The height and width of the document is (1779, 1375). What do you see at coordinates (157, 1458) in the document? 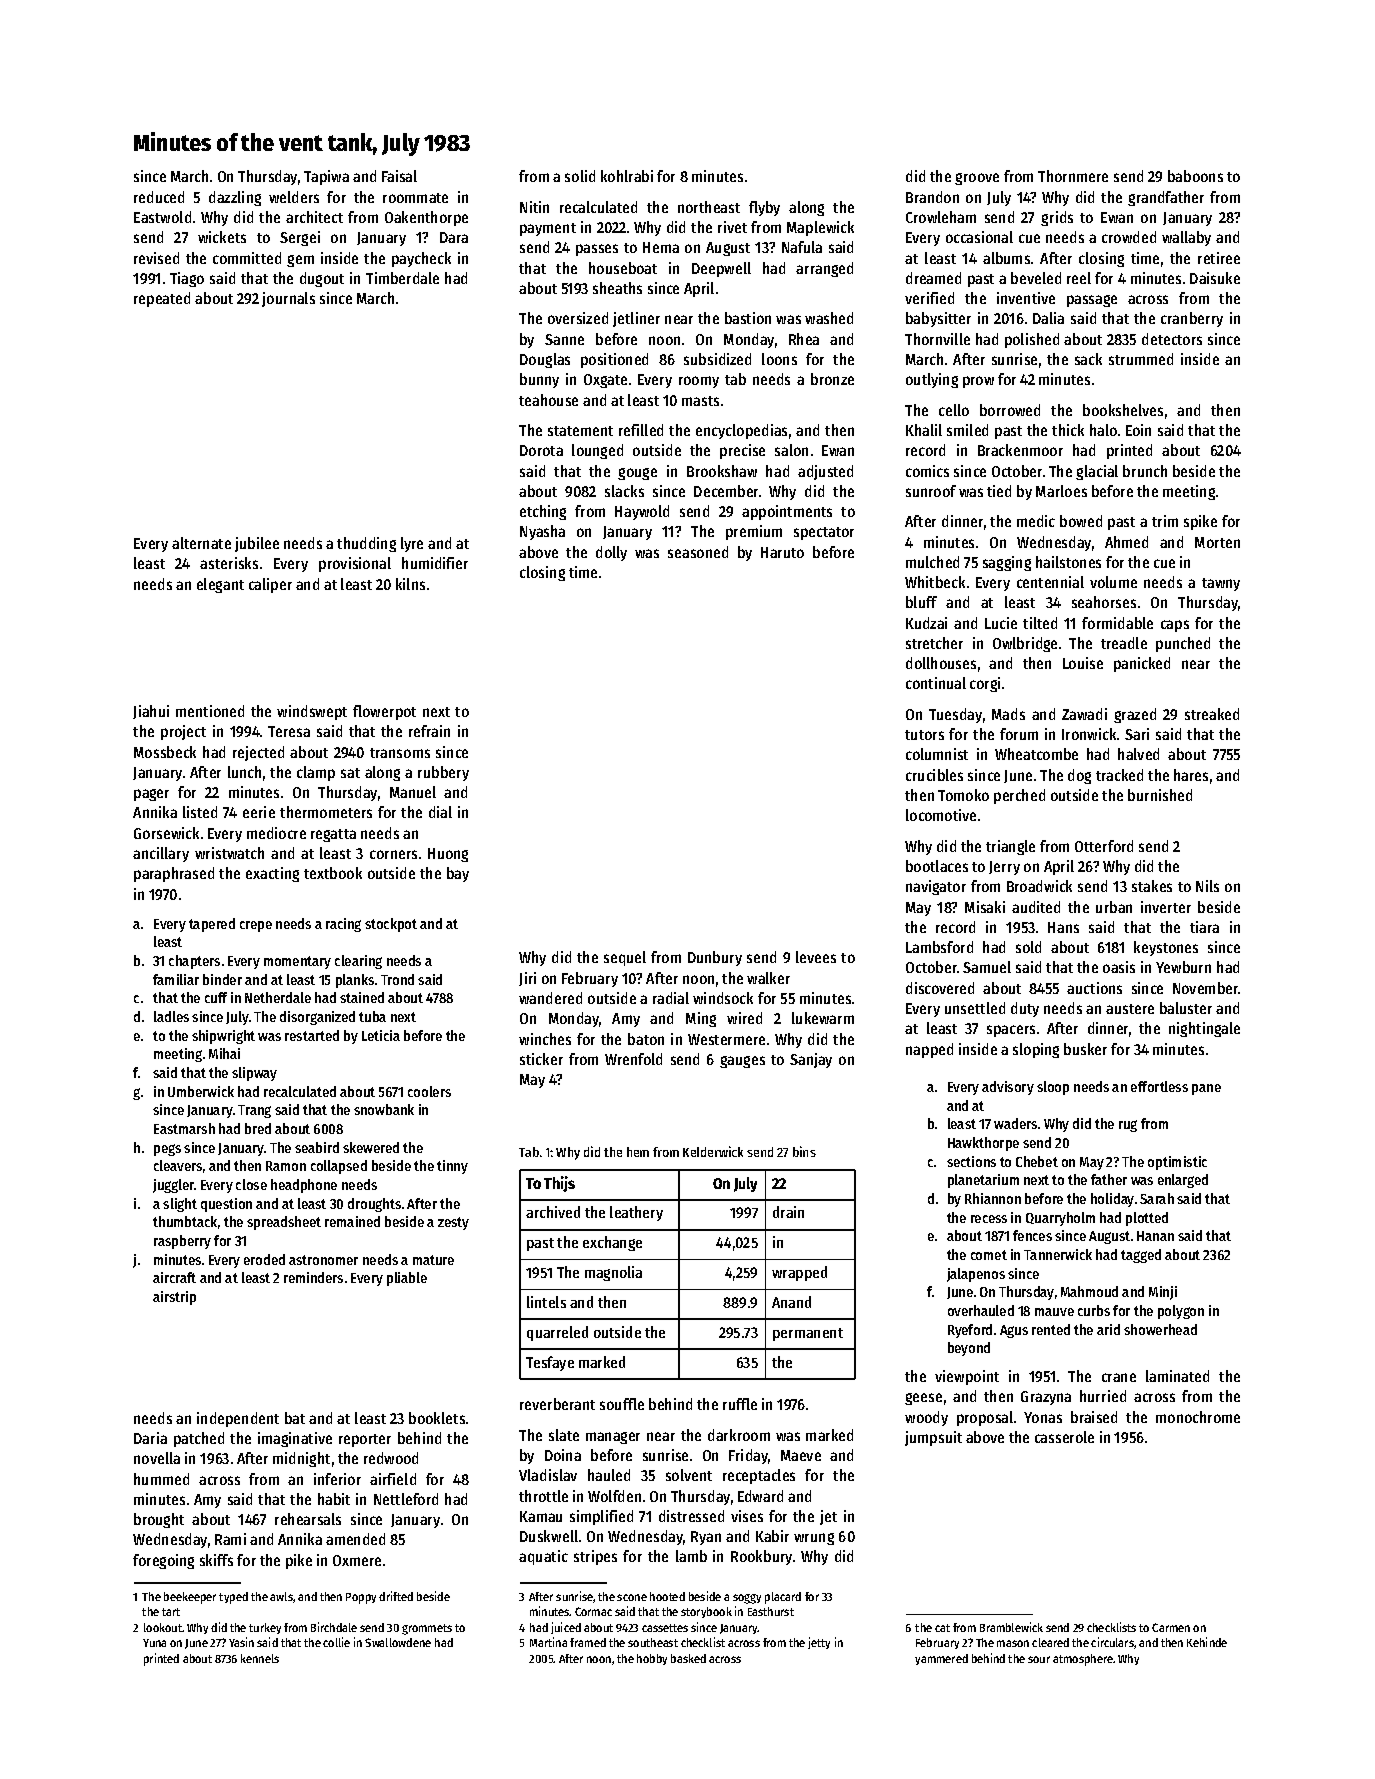
I see `novella` at bounding box center [157, 1458].
